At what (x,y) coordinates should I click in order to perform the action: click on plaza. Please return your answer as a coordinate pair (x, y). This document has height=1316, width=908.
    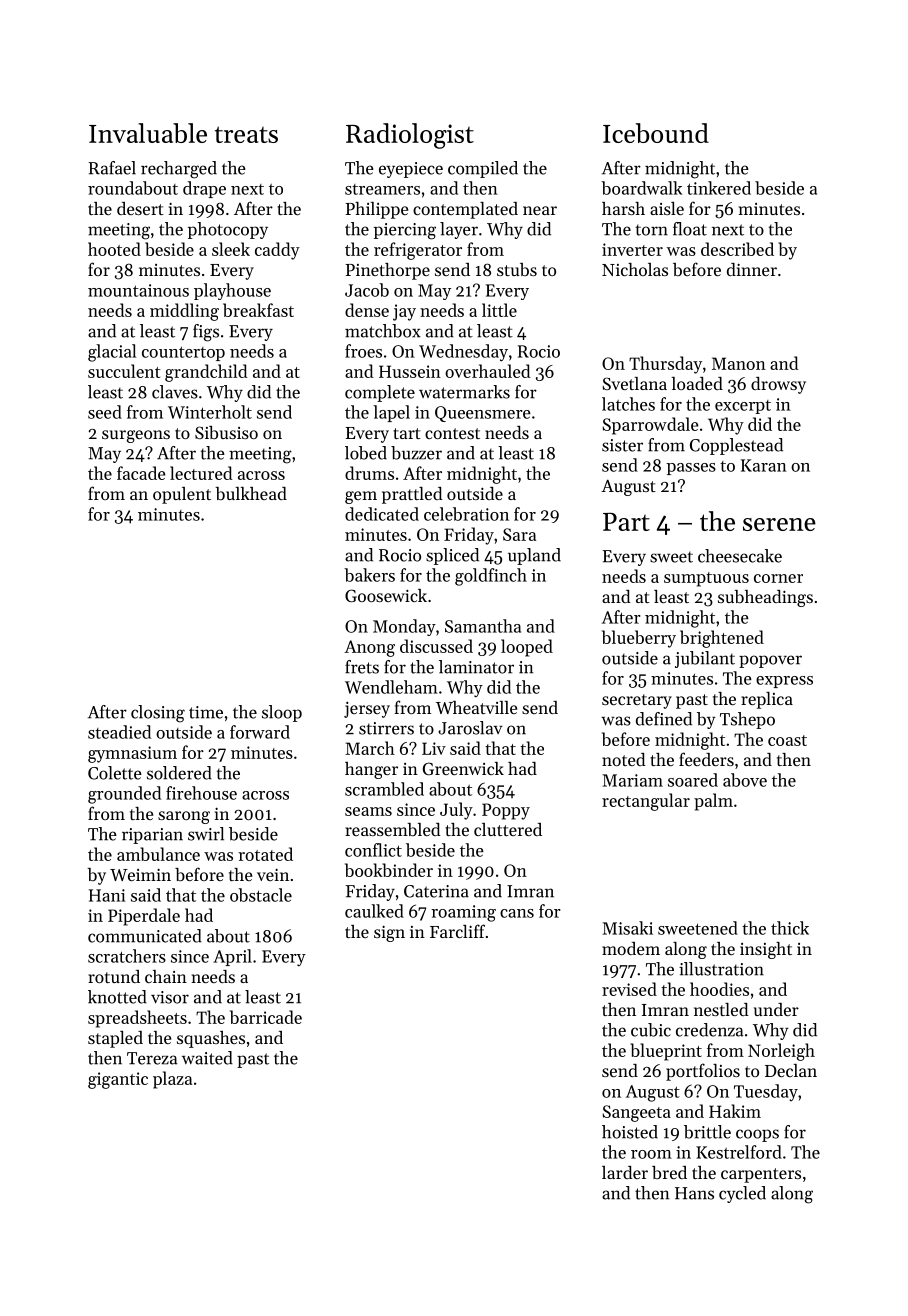
    Looking at the image, I should click on (172, 1080).
